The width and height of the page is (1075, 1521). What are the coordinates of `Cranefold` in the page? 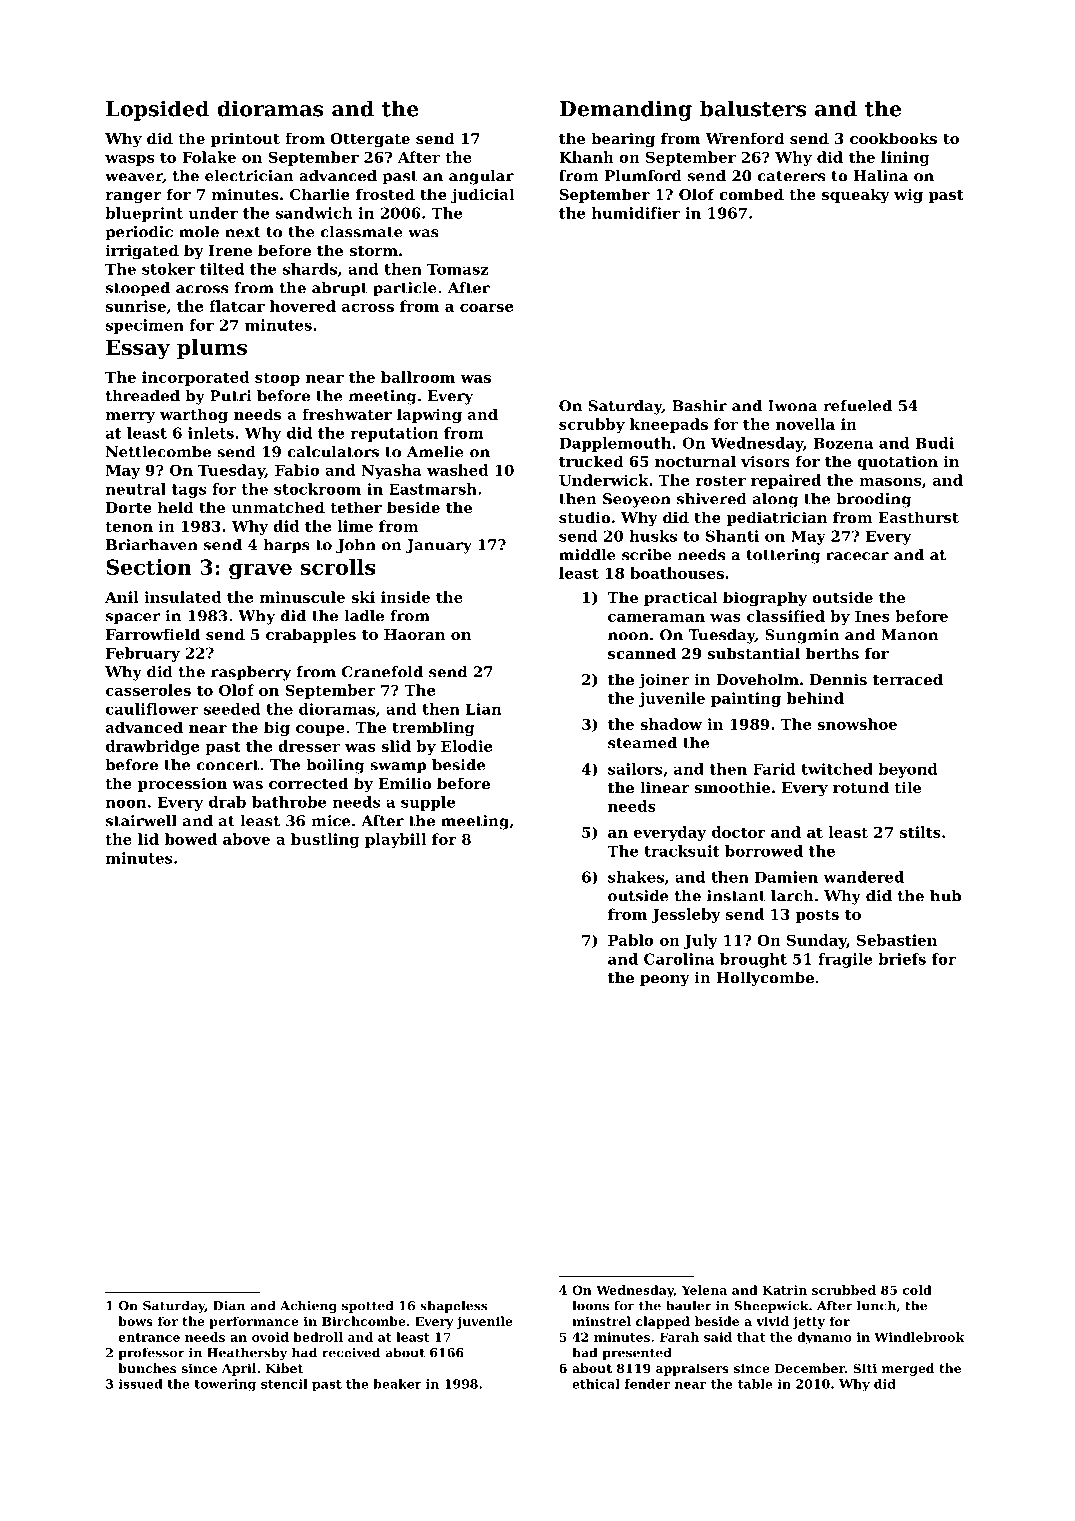 It's located at (382, 672).
